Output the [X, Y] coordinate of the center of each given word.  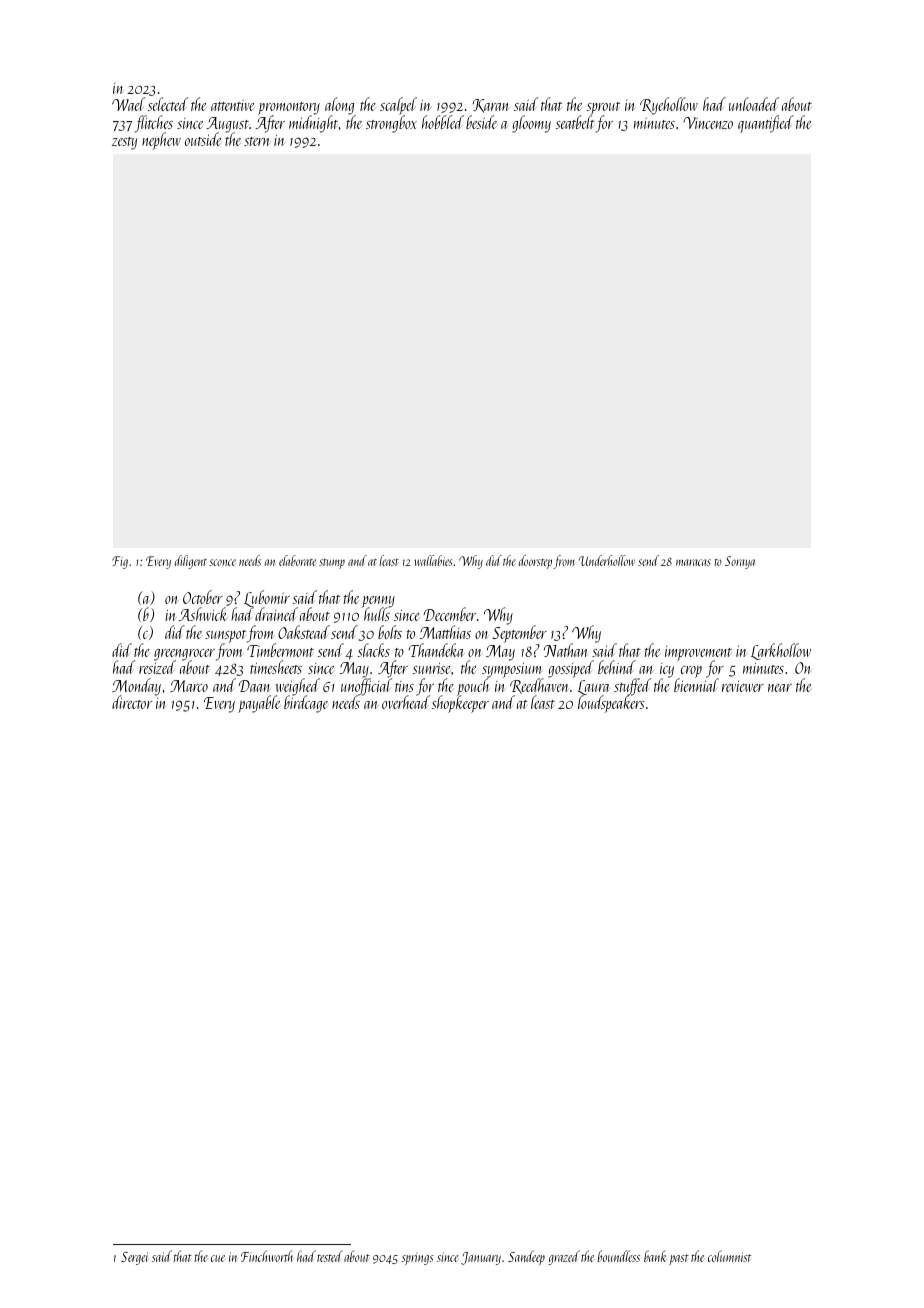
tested [330, 1256]
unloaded [754, 104]
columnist [729, 1256]
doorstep [535, 562]
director [132, 702]
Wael [128, 104]
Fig [120, 562]
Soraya [740, 562]
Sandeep [526, 1257]
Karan [491, 106]
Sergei [134, 1258]
